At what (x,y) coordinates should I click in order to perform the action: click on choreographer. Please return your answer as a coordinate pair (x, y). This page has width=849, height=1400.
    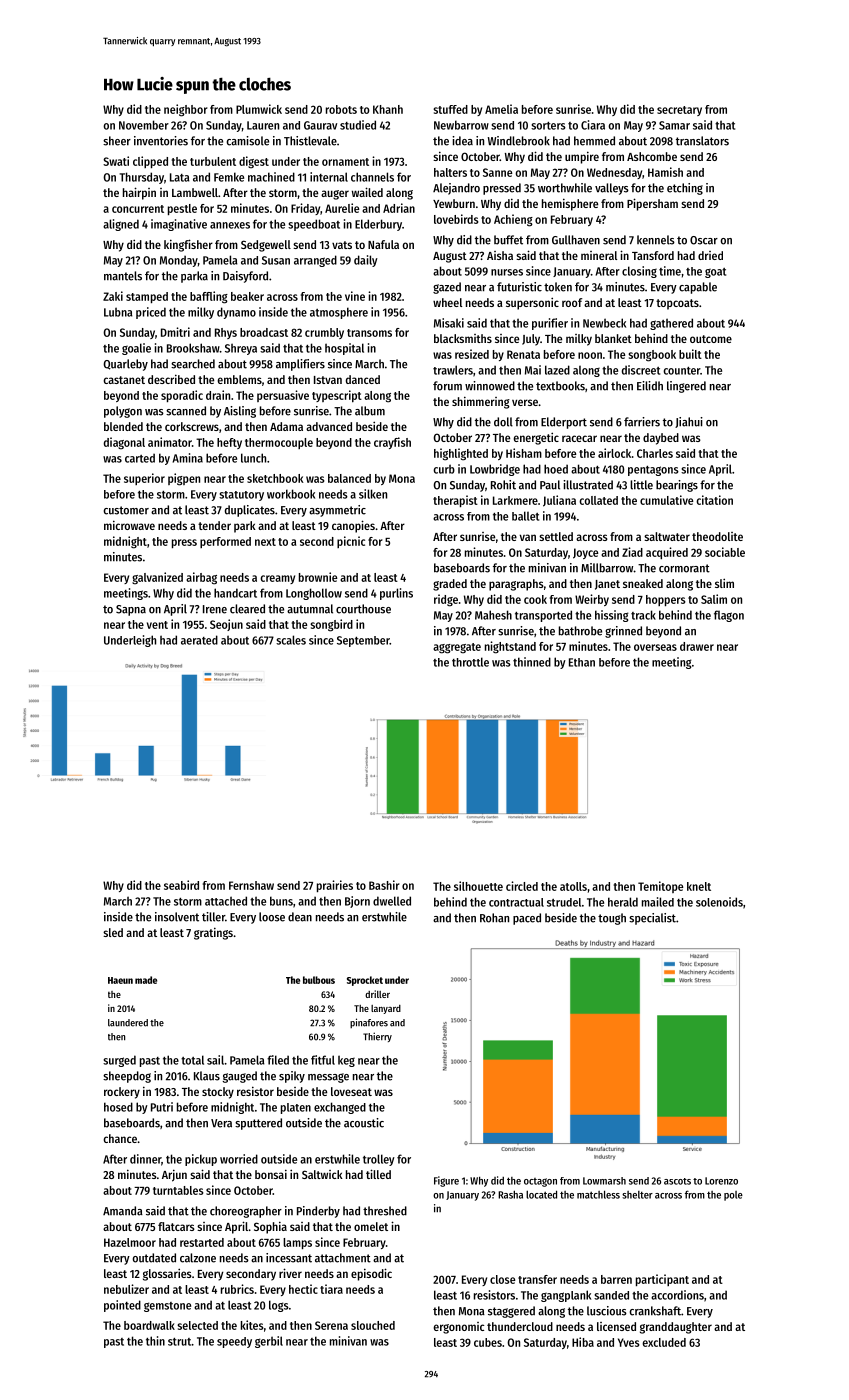
    Looking at the image, I should click on (246, 1212).
